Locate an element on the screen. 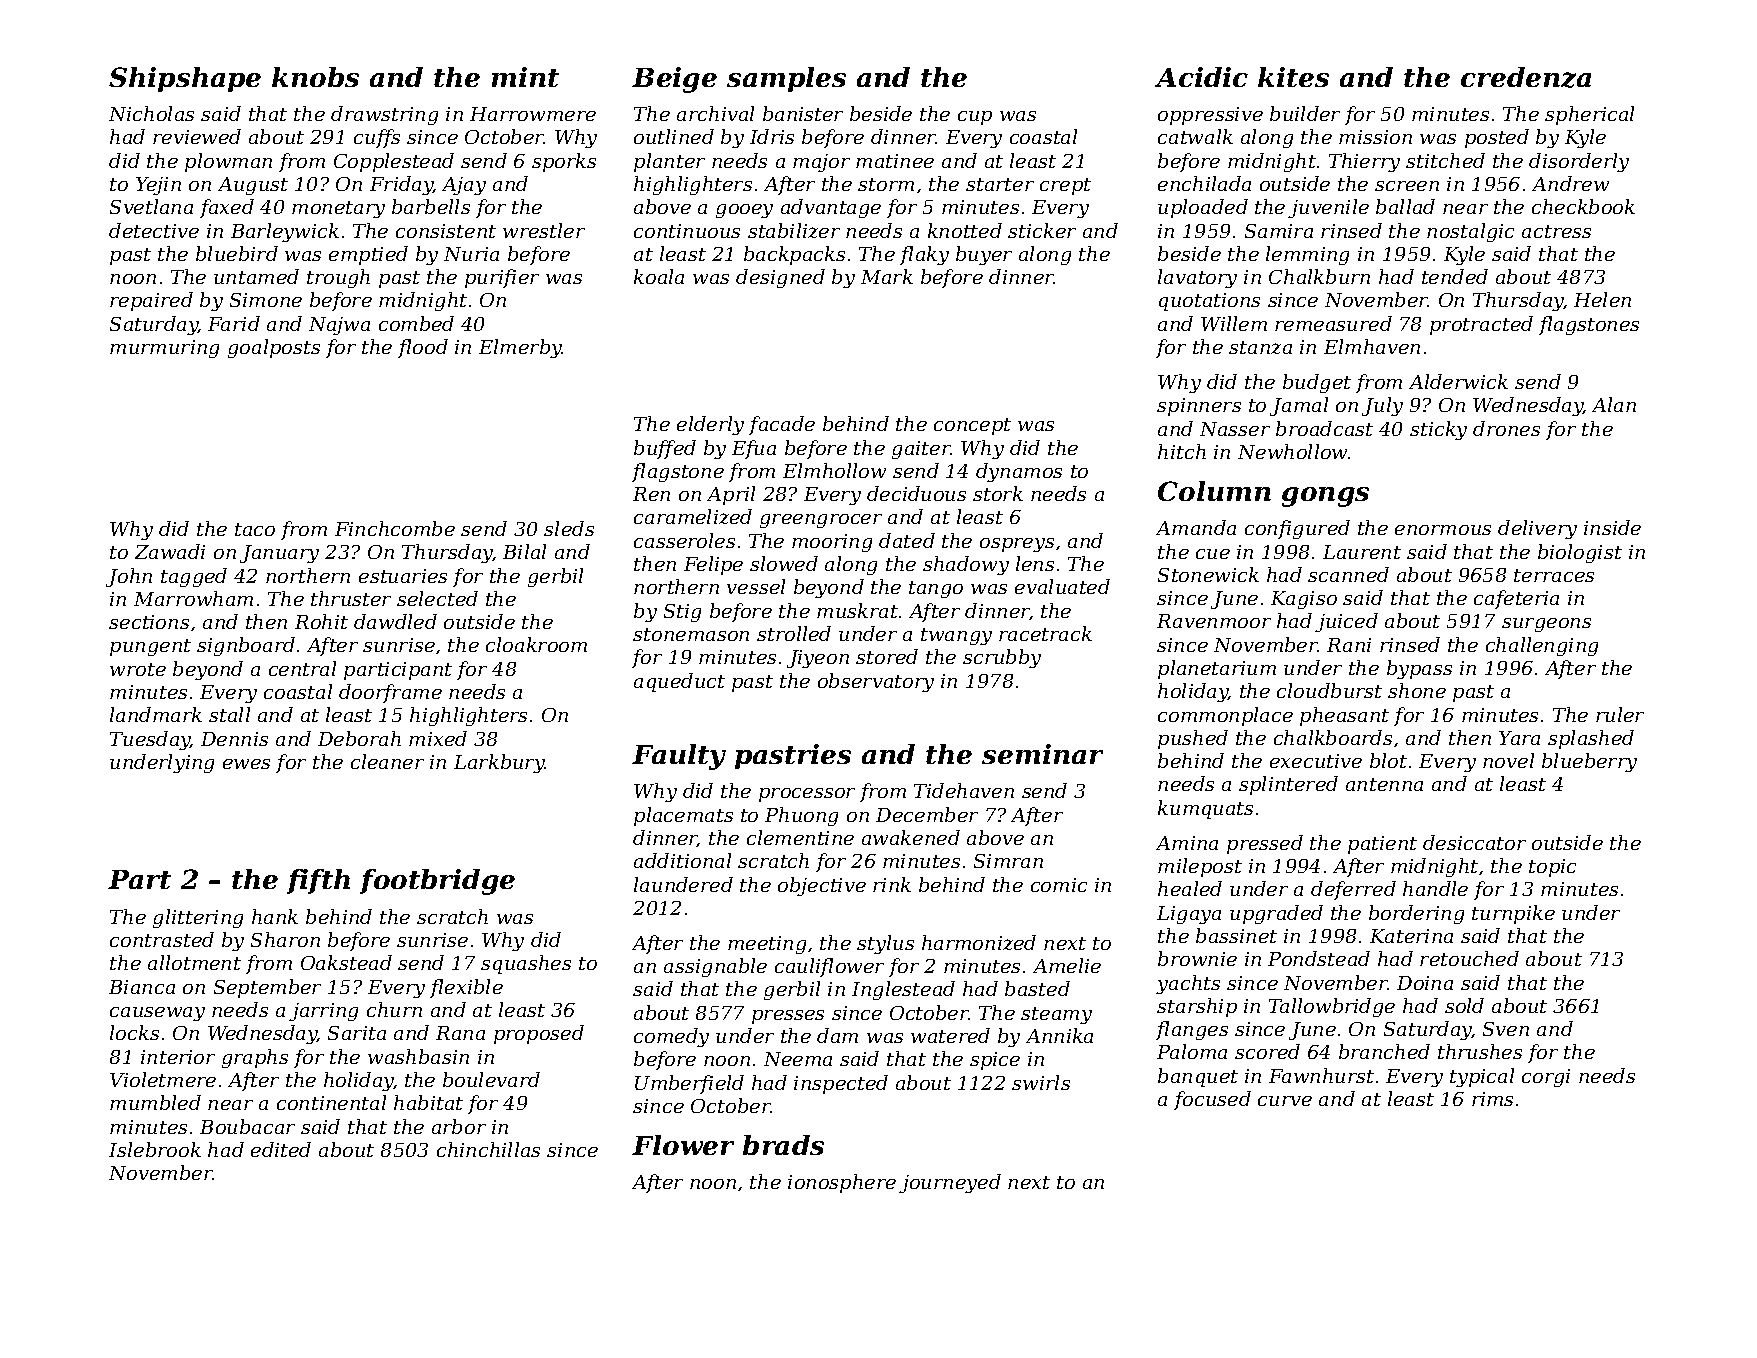  rims is located at coordinates (1492, 1099).
